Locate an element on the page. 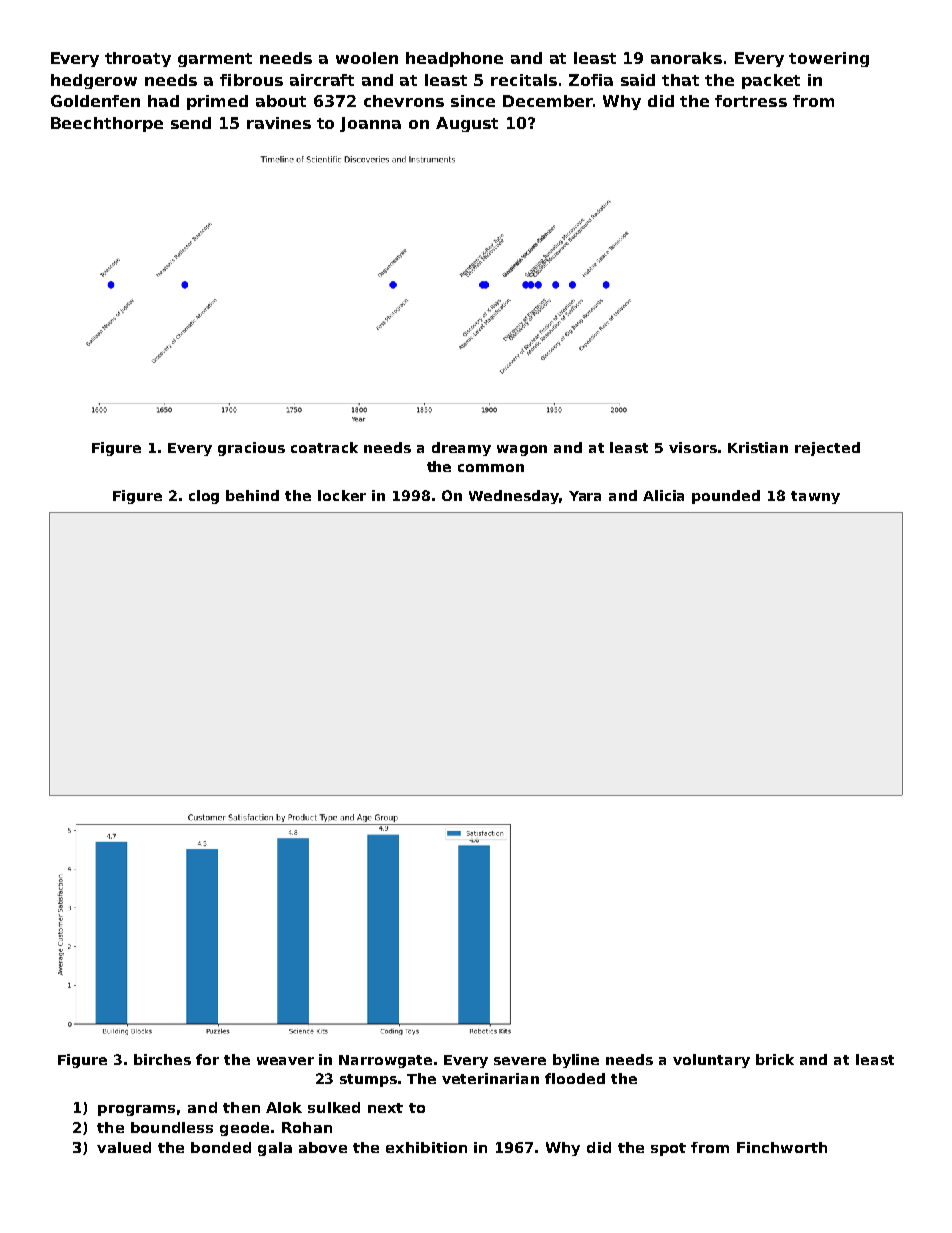 This document has width=952, height=1233. clog is located at coordinates (204, 497).
